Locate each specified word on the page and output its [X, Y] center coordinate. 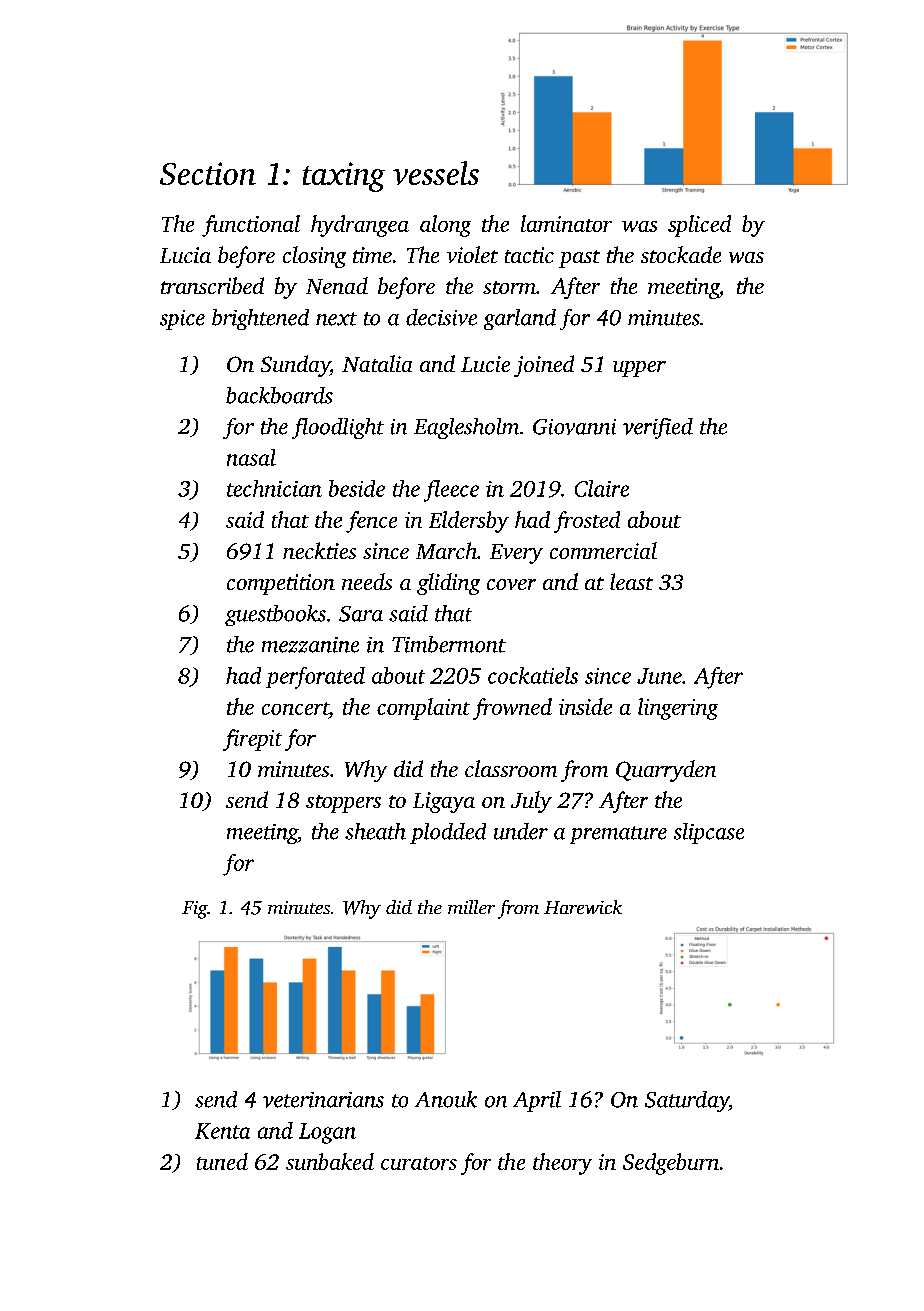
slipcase [709, 833]
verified [658, 428]
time [372, 255]
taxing [344, 177]
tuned [222, 1161]
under [521, 831]
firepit [252, 740]
